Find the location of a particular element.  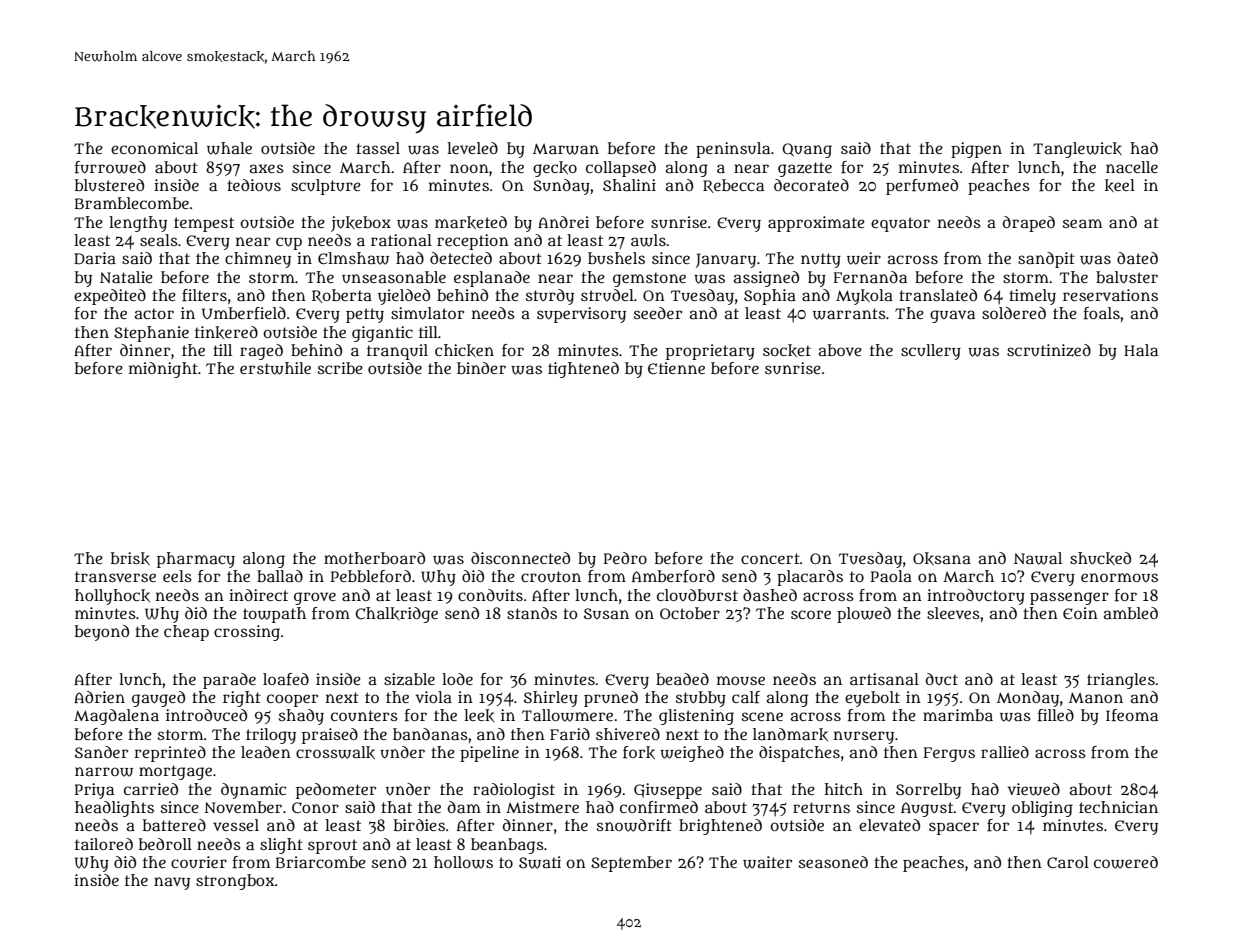

Carol is located at coordinates (1068, 862).
